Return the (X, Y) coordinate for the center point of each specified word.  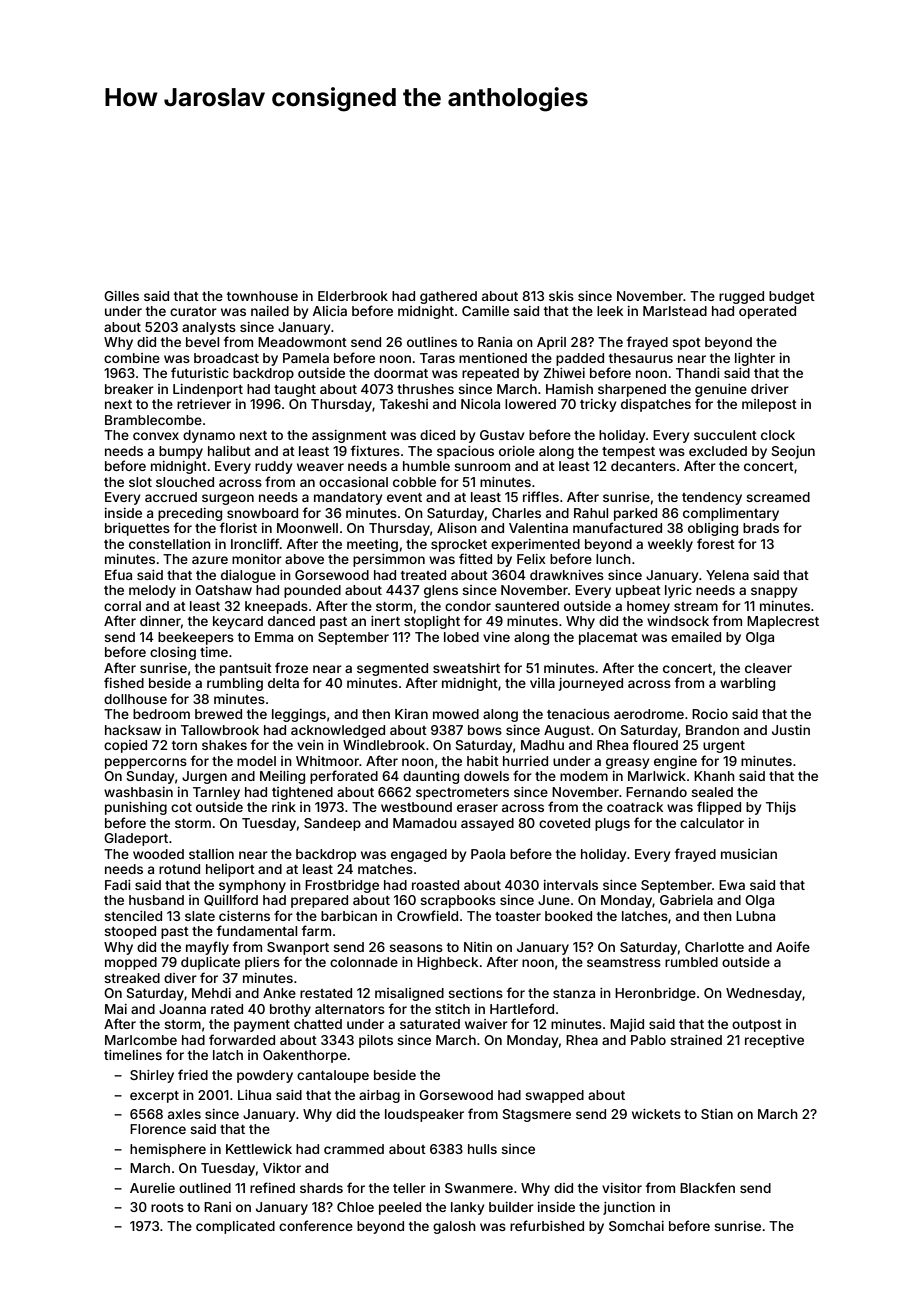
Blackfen (707, 1187)
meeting (372, 545)
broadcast (226, 358)
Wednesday (764, 994)
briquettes (137, 529)
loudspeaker (424, 1115)
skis (561, 296)
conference (316, 1225)
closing (173, 653)
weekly (670, 545)
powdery (265, 1076)
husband (156, 900)
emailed (696, 637)
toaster (518, 916)
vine (496, 637)
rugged (741, 297)
